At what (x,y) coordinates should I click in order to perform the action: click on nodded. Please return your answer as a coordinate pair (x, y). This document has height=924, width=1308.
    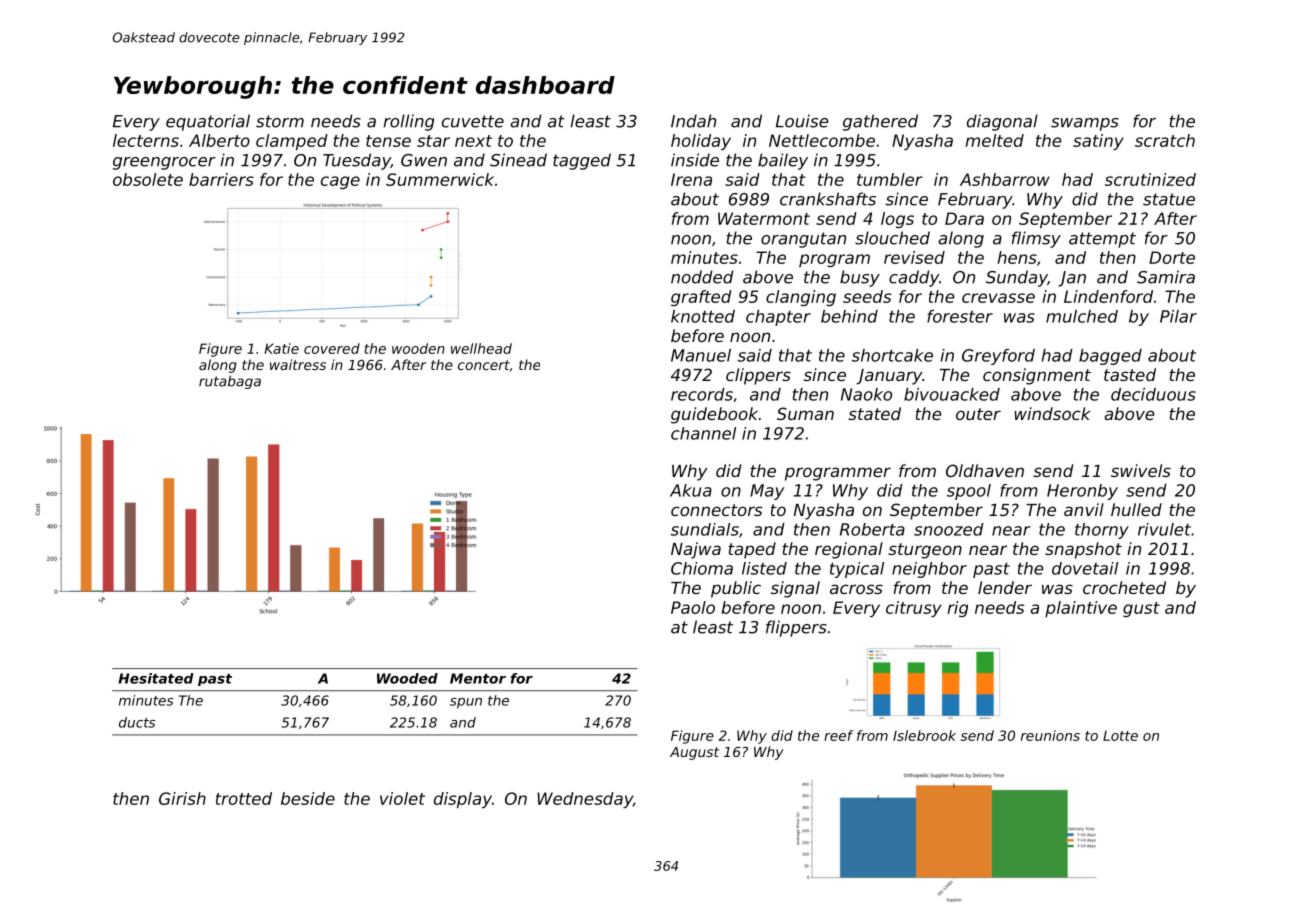
    Looking at the image, I should click on (702, 277).
